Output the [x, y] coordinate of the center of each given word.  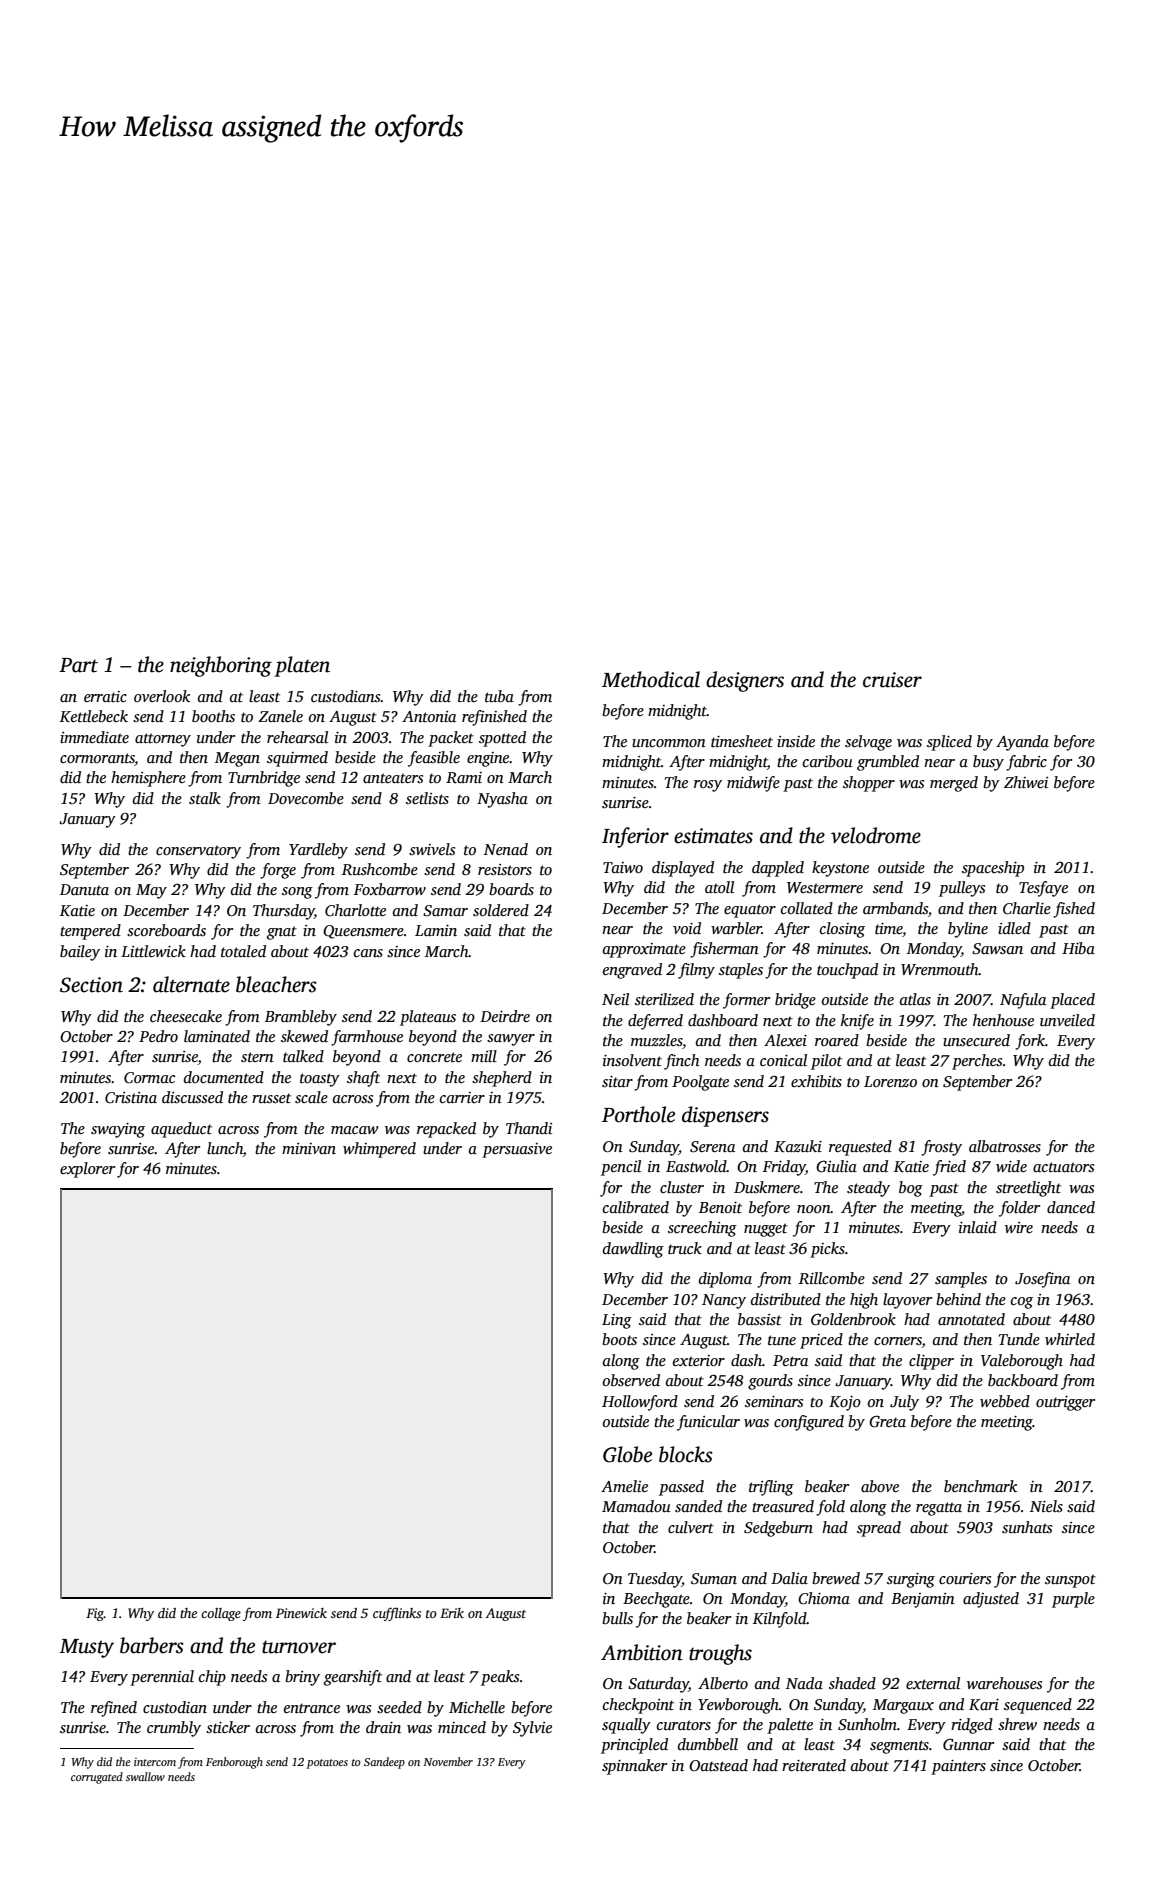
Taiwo [623, 867]
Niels [1046, 1506]
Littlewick [153, 951]
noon [814, 1209]
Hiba [1078, 948]
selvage [868, 743]
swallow [145, 1776]
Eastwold [696, 1166]
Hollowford [640, 1403]
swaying [118, 1130]
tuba [499, 696]
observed [631, 1380]
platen [302, 666]
